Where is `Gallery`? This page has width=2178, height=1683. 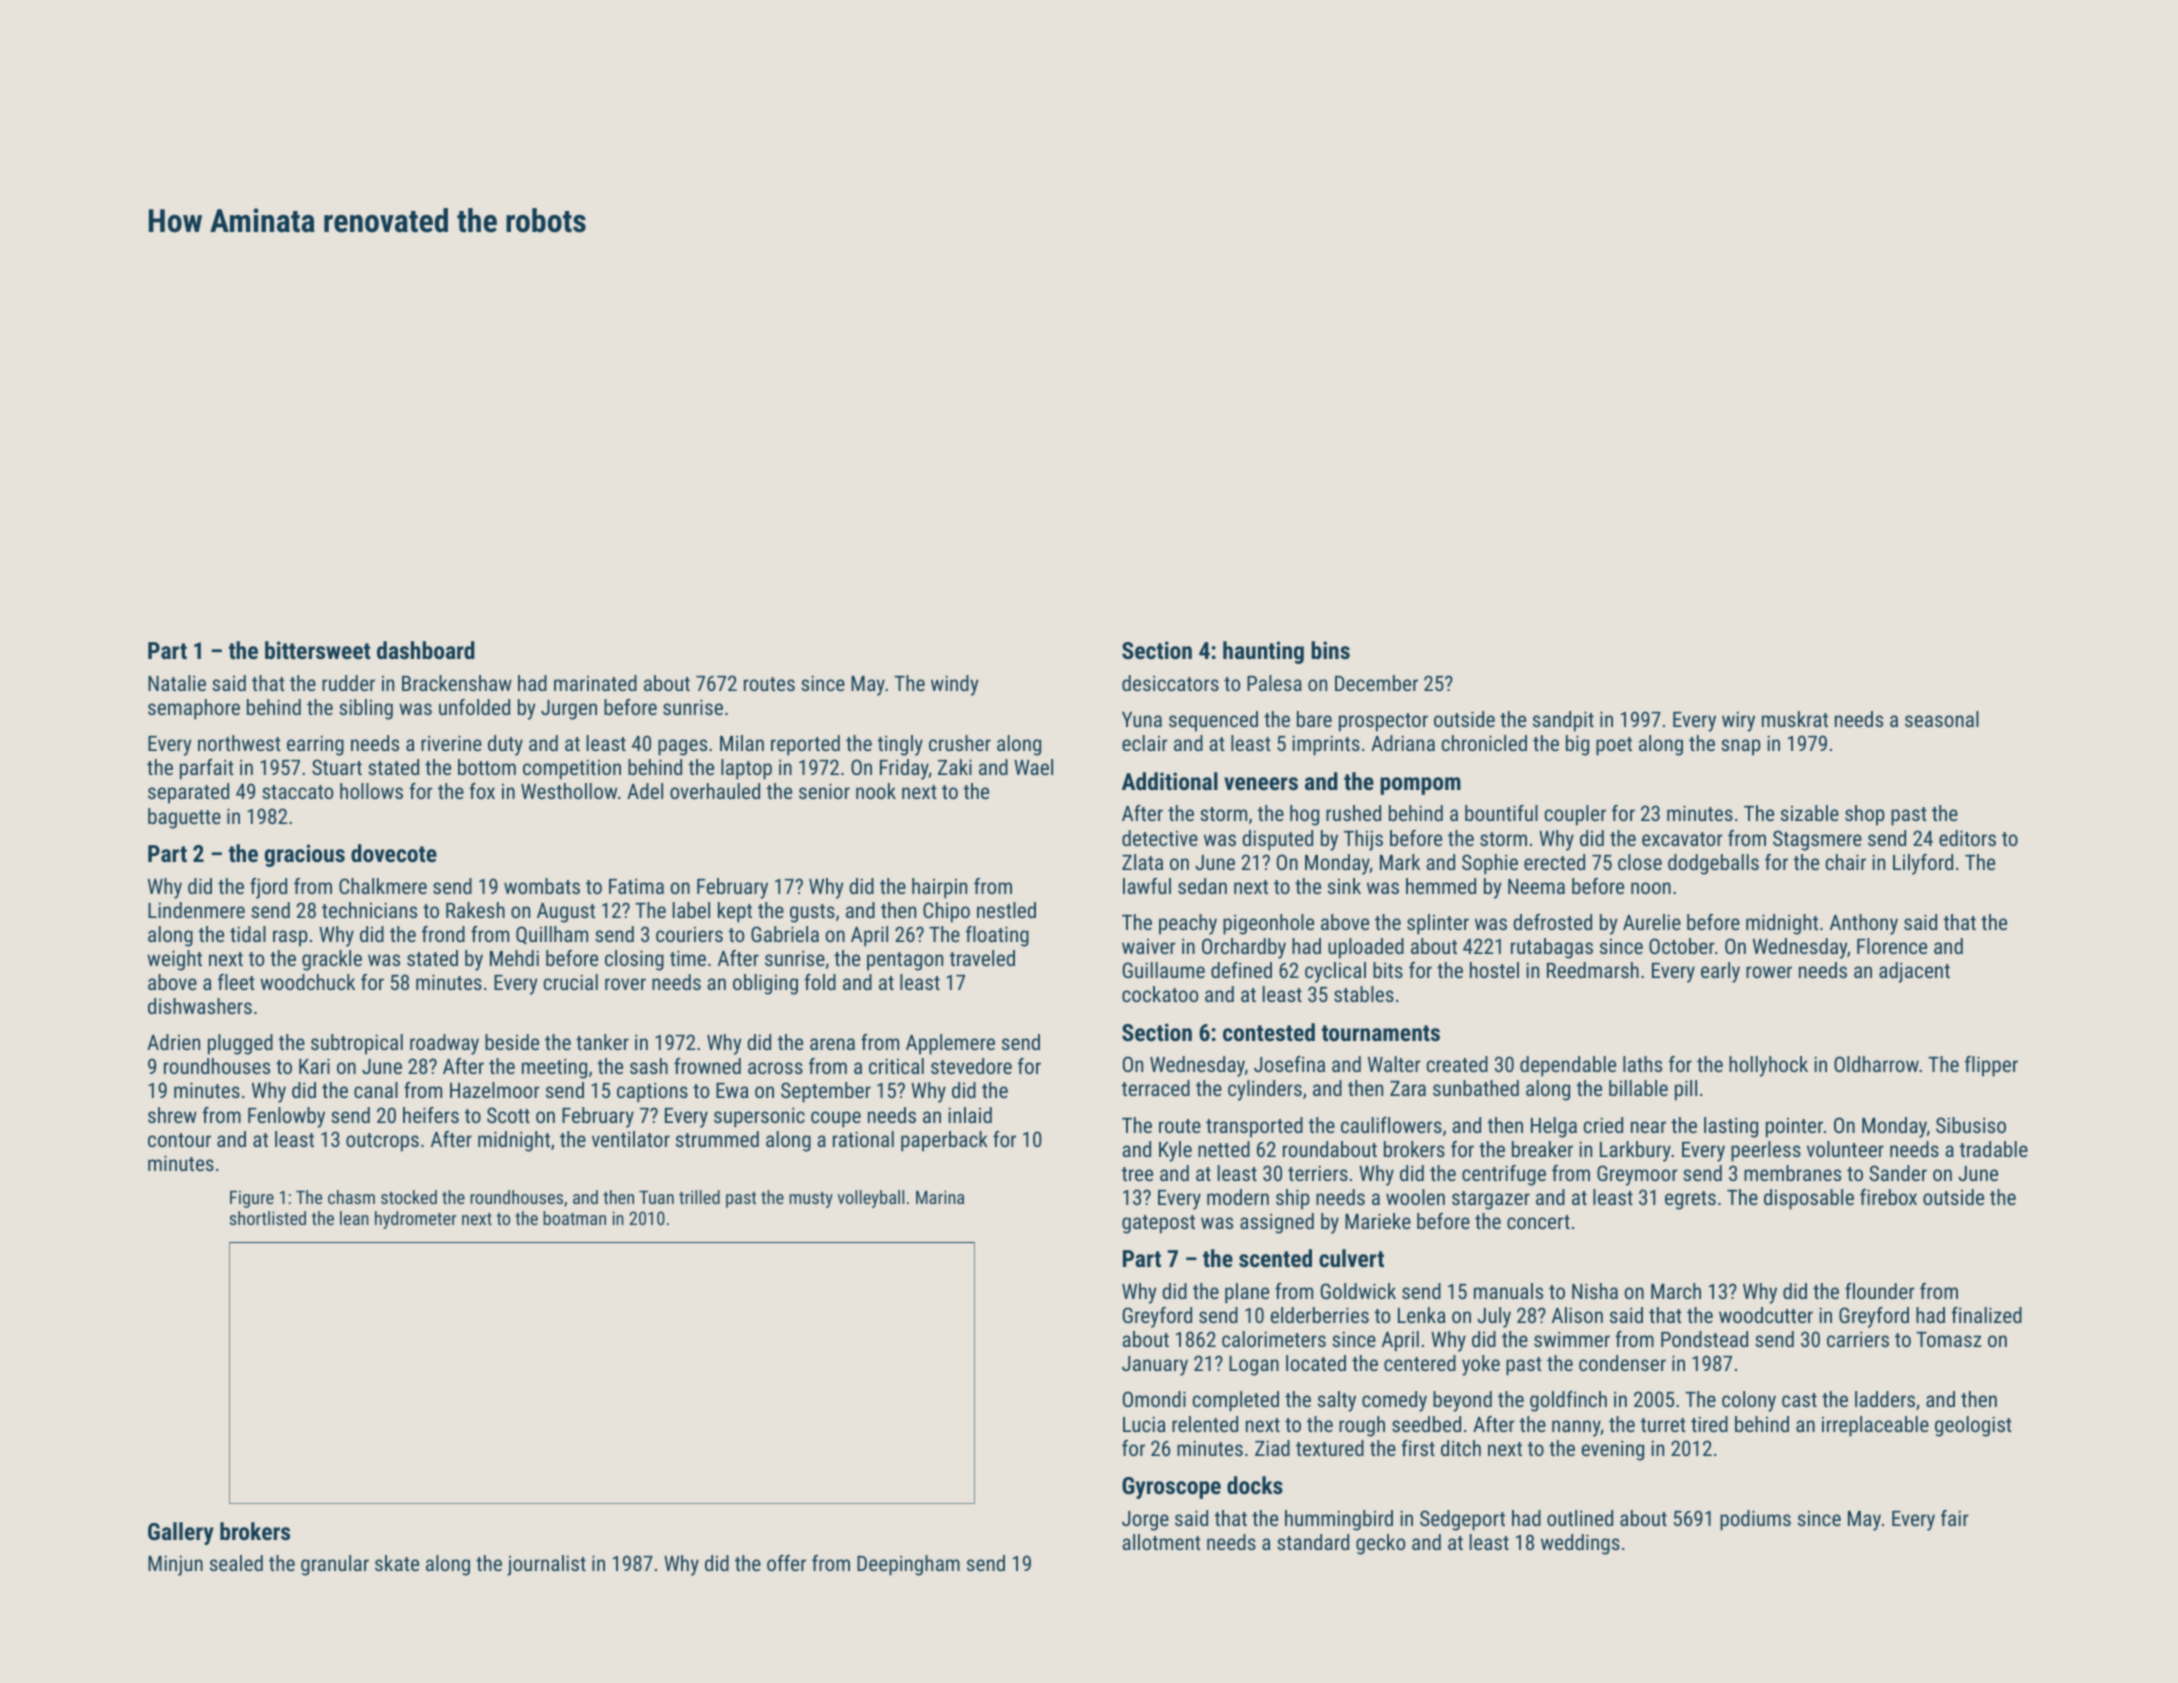 Gallery is located at coordinates (181, 1533).
